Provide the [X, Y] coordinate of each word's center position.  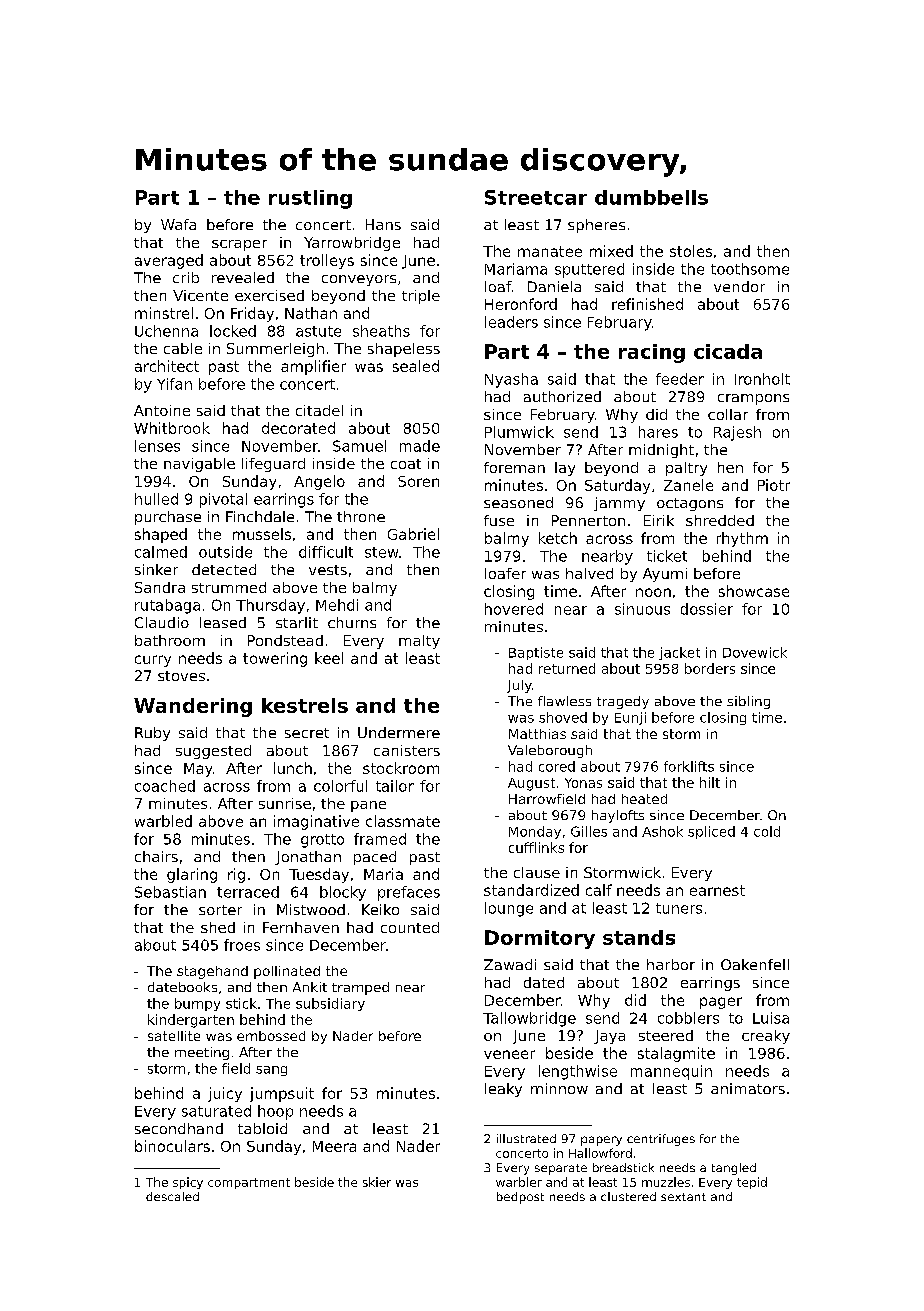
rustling [310, 199]
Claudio [162, 622]
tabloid [262, 1128]
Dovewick [755, 652]
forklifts [689, 766]
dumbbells [651, 197]
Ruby [152, 734]
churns [352, 622]
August [531, 784]
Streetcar [536, 197]
